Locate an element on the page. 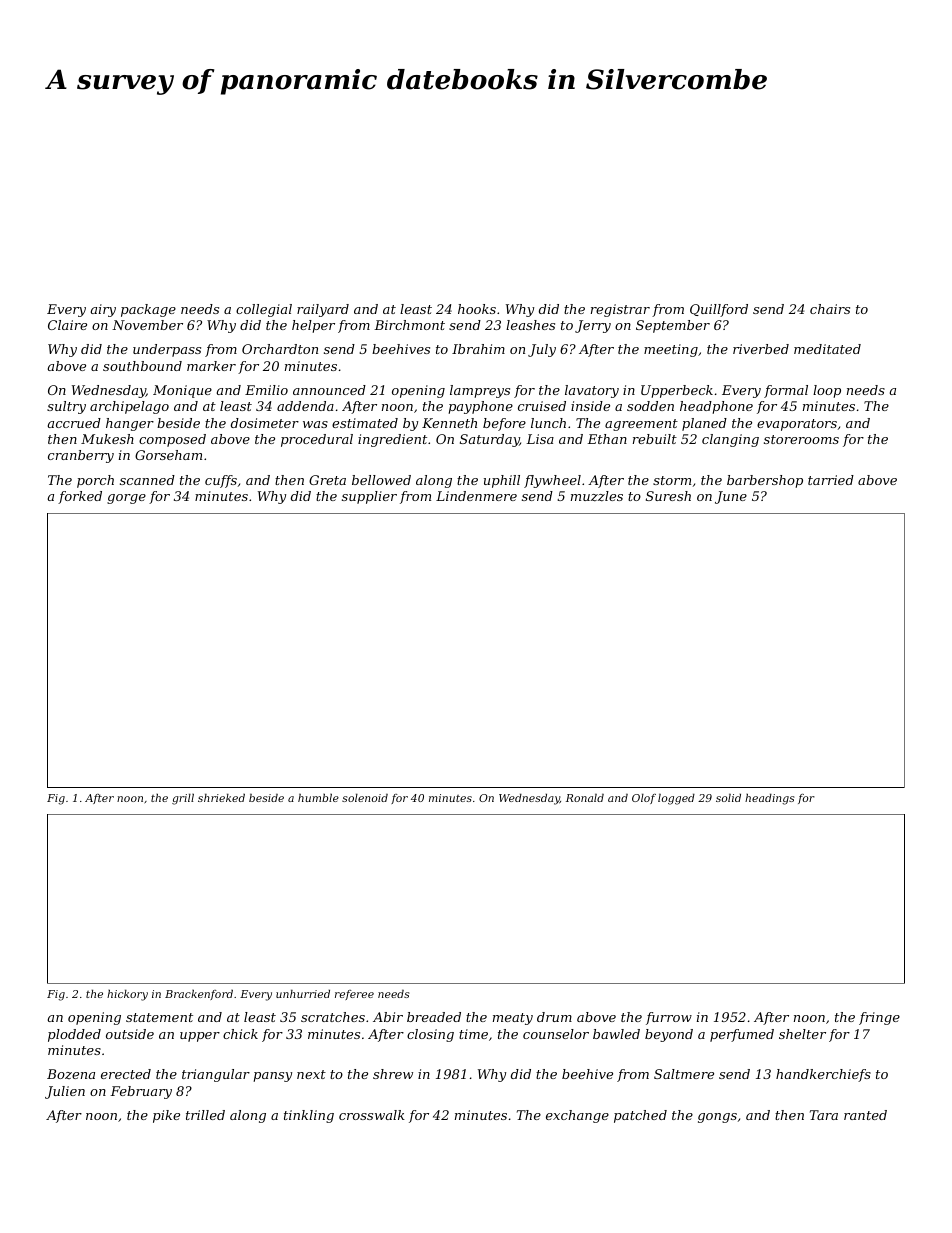  Monique is located at coordinates (182, 391).
